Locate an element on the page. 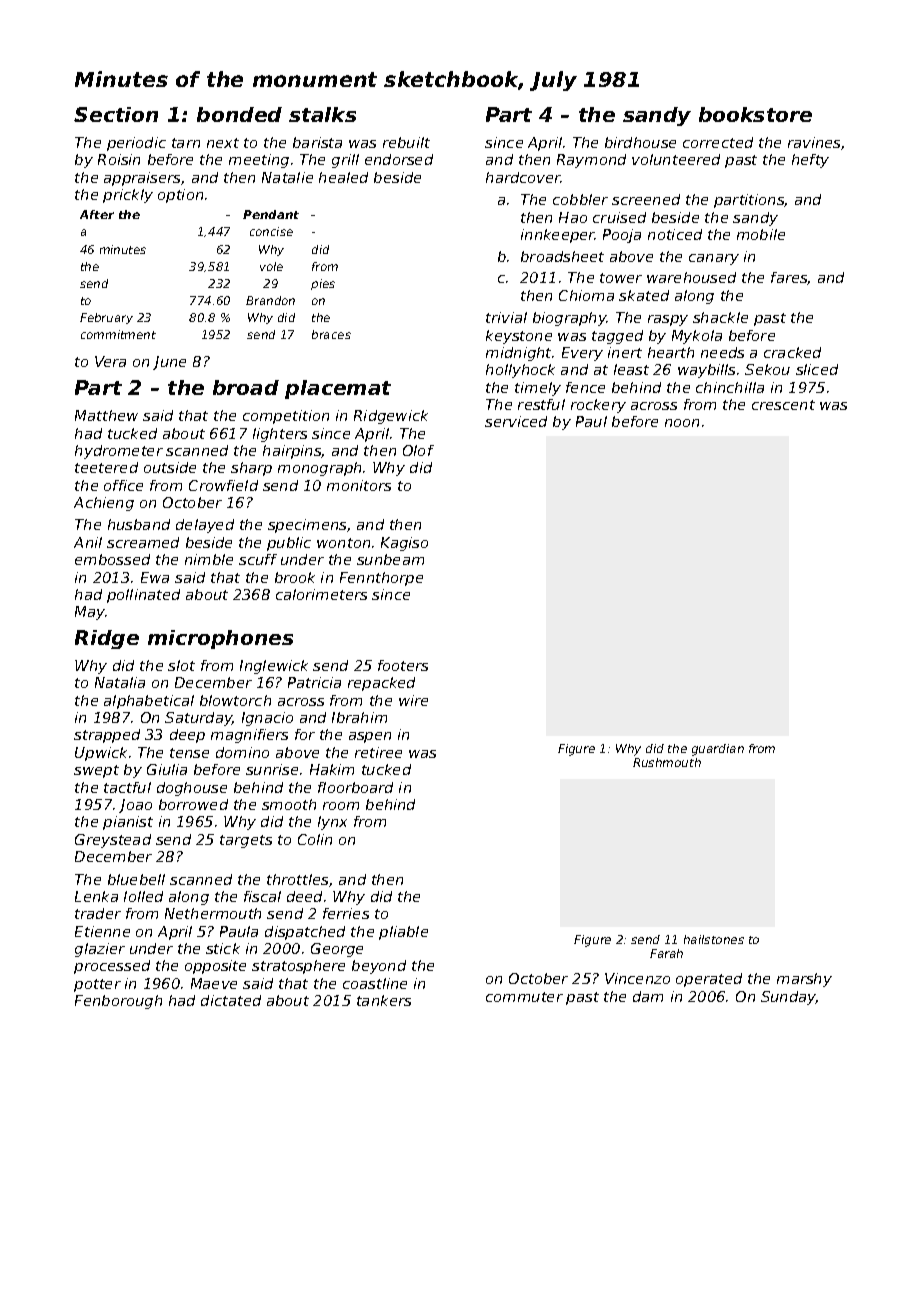 The image size is (924, 1314). retiree is located at coordinates (378, 752).
